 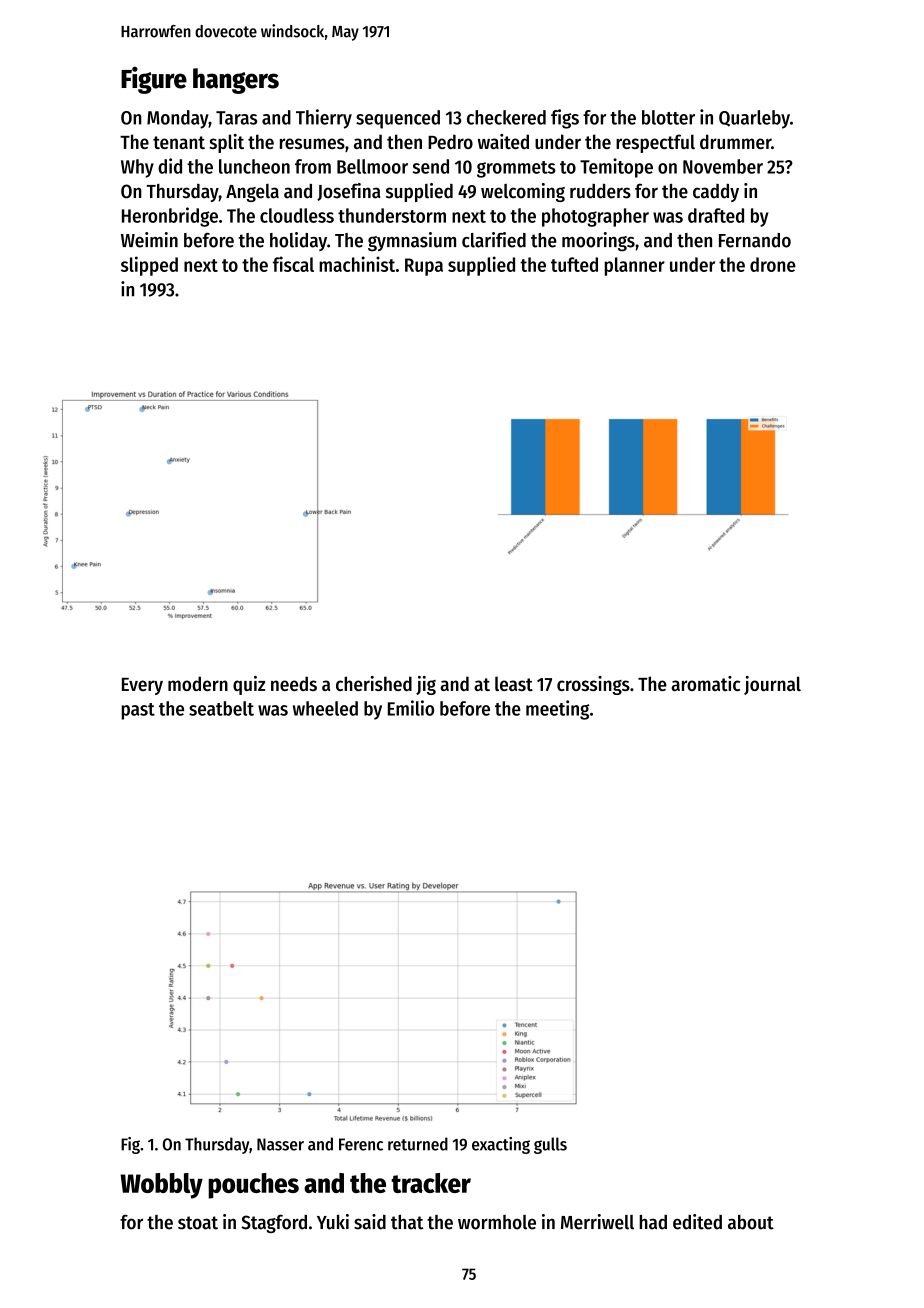 What do you see at coordinates (558, 710) in the page?
I see `meeting` at bounding box center [558, 710].
